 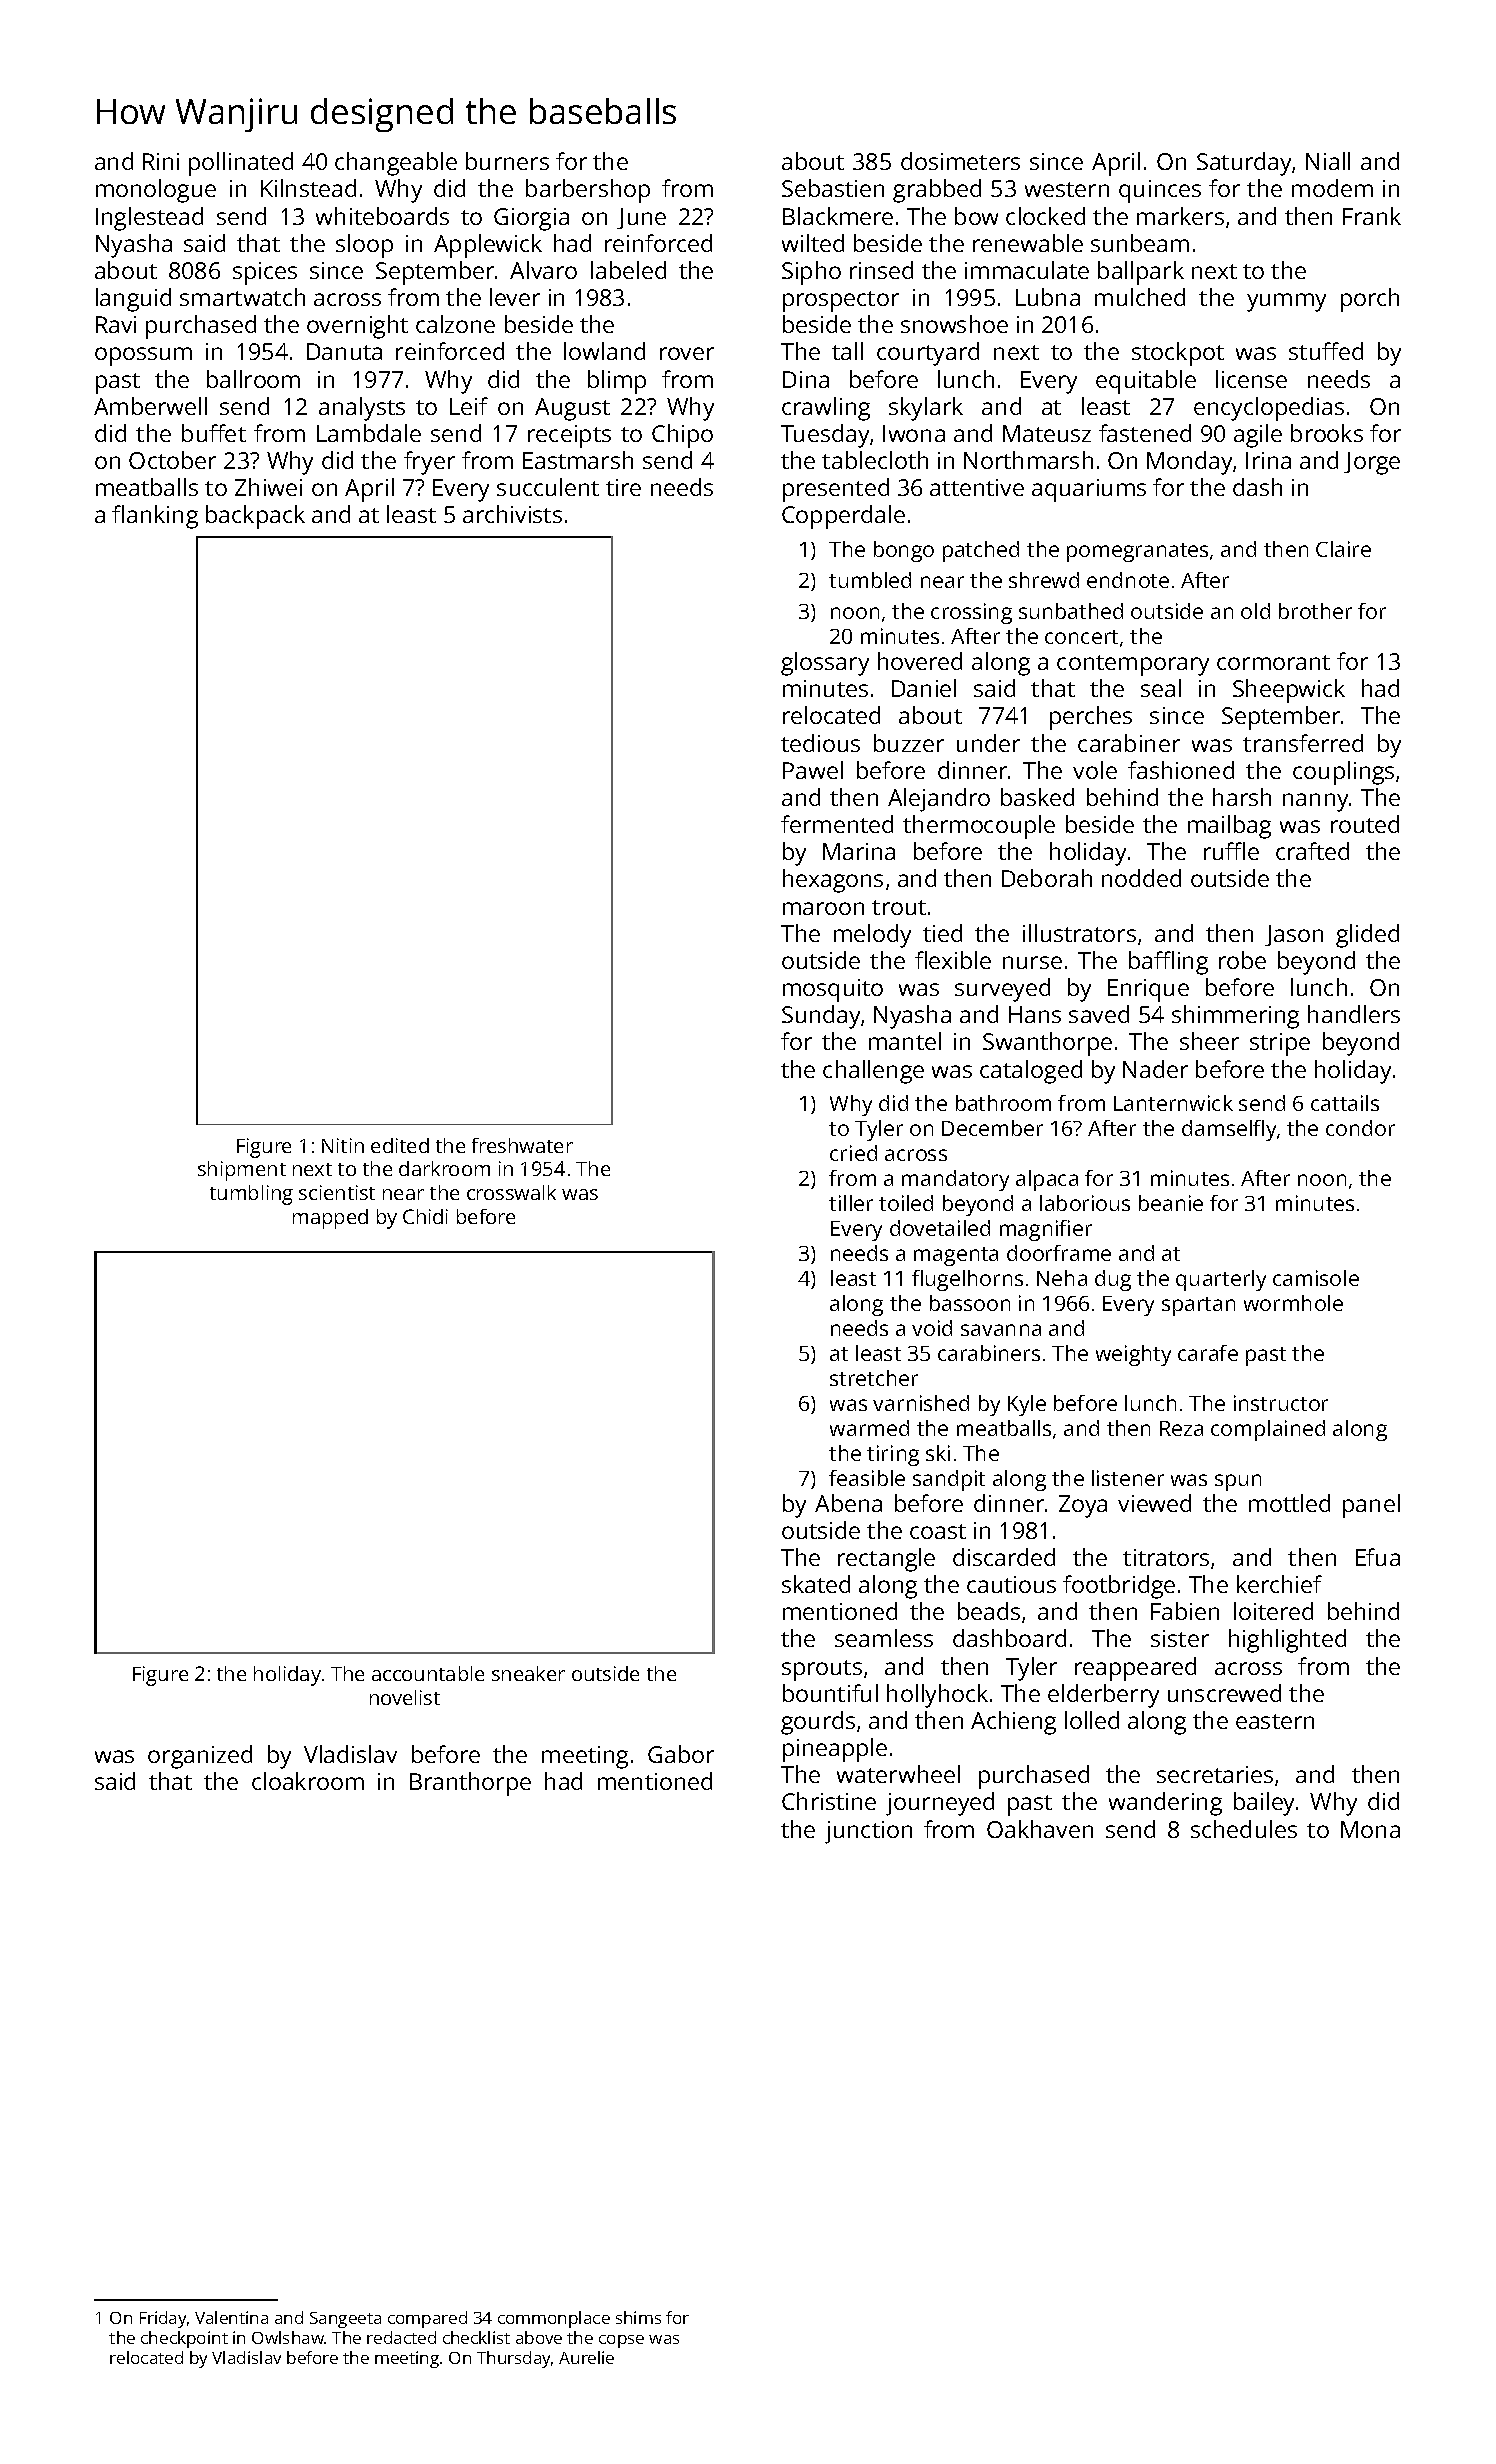 I want to click on schedules, so click(x=1244, y=1829).
